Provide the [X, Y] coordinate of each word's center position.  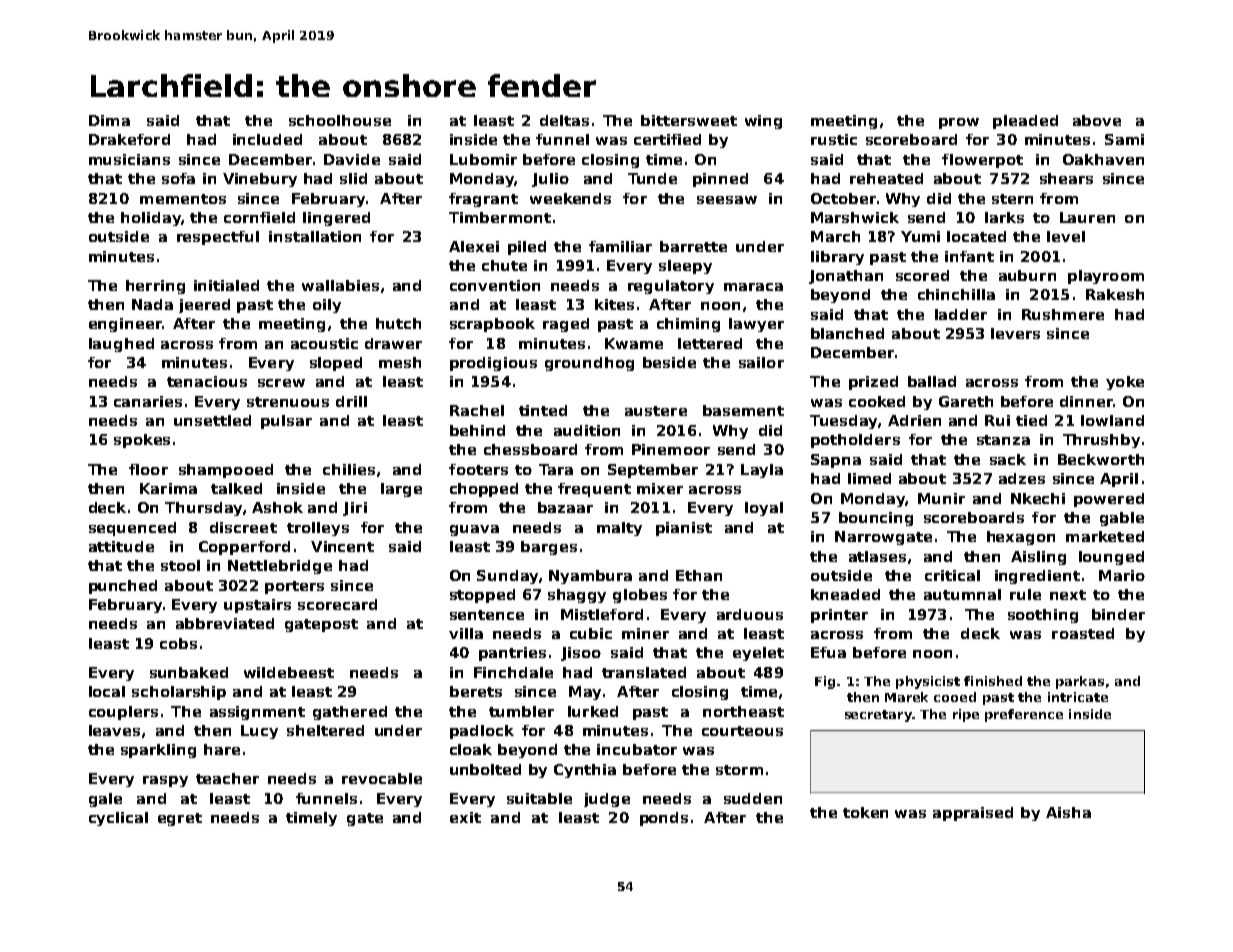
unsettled [212, 420]
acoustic [324, 343]
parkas [1080, 682]
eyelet [758, 654]
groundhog [589, 364]
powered [1109, 500]
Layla [762, 471]
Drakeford [129, 139]
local [107, 691]
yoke [1125, 383]
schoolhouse [340, 120]
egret [180, 819]
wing [763, 122]
